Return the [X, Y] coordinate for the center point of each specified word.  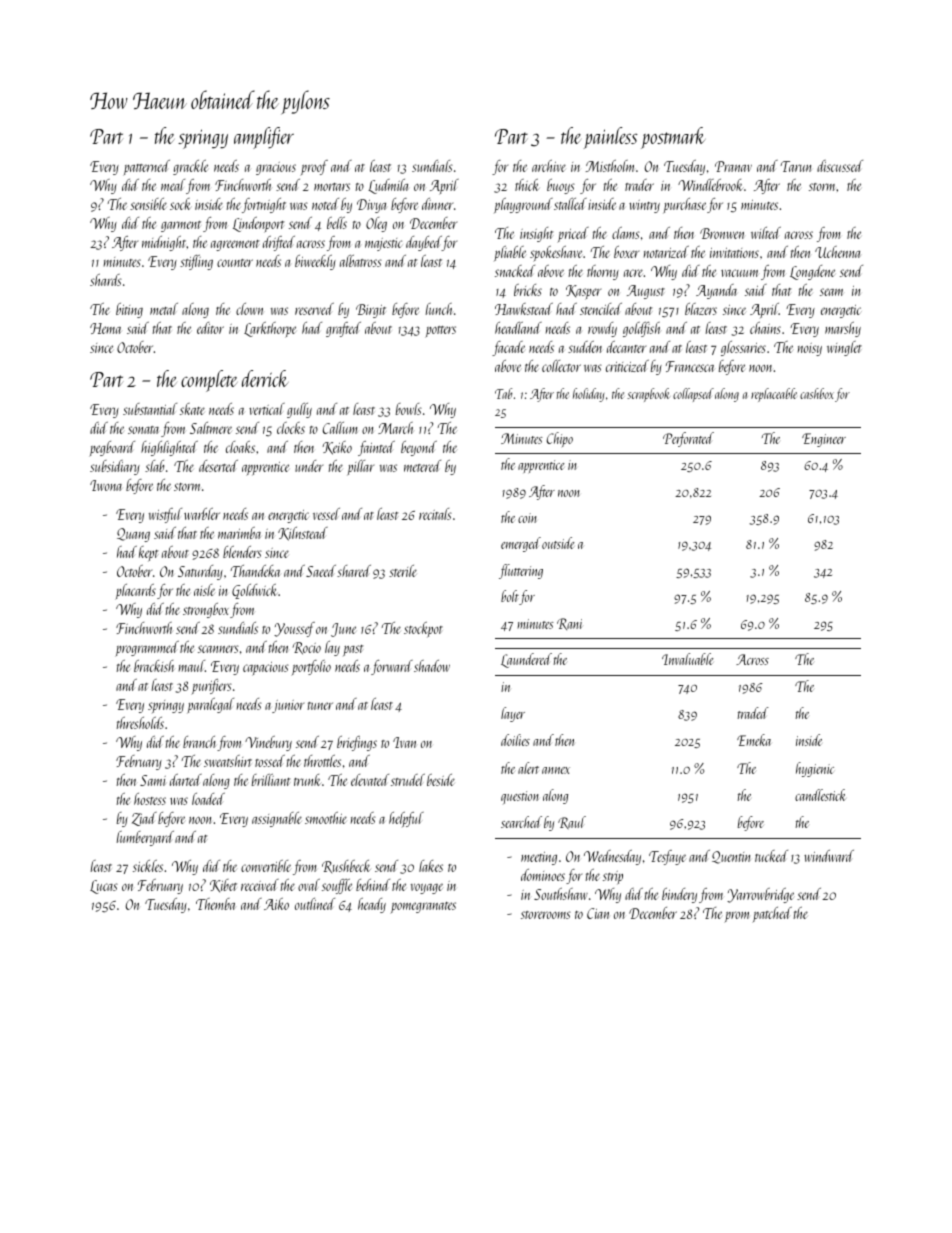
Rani [570, 624]
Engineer [824, 440]
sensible [148, 204]
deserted [218, 466]
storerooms [546, 915]
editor [210, 328]
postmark [673, 138]
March [395, 428]
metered [422, 466]
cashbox [817, 393]
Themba [215, 904]
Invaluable [688, 659]
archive [549, 166]
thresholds [140, 723]
